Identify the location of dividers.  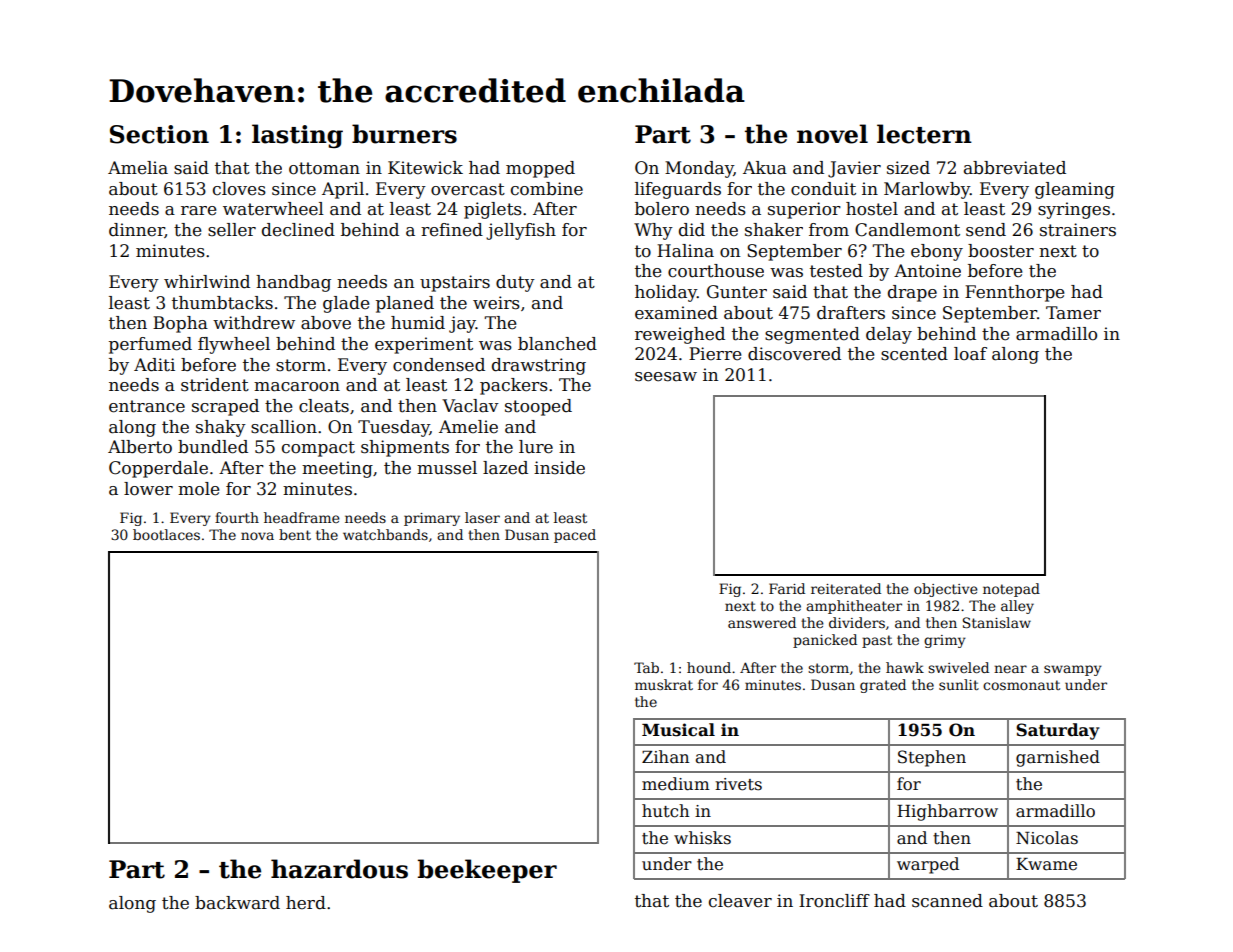
(857, 622).
